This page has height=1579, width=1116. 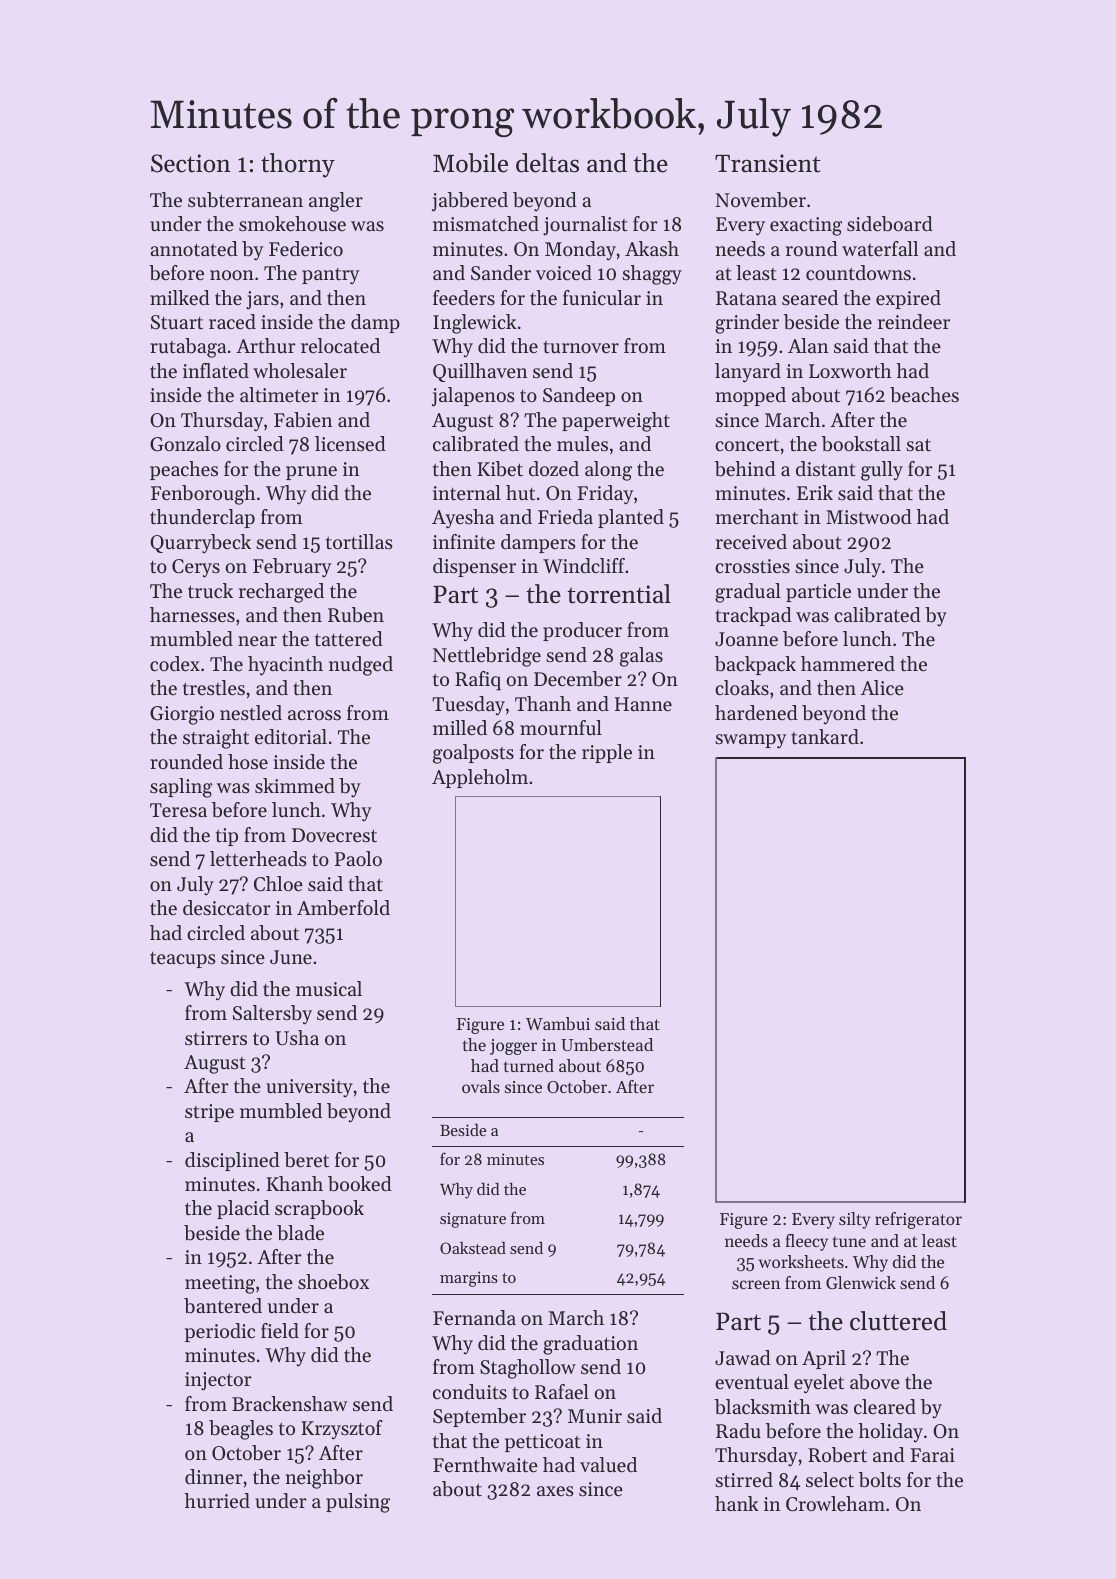 What do you see at coordinates (768, 163) in the page?
I see `Transient` at bounding box center [768, 163].
